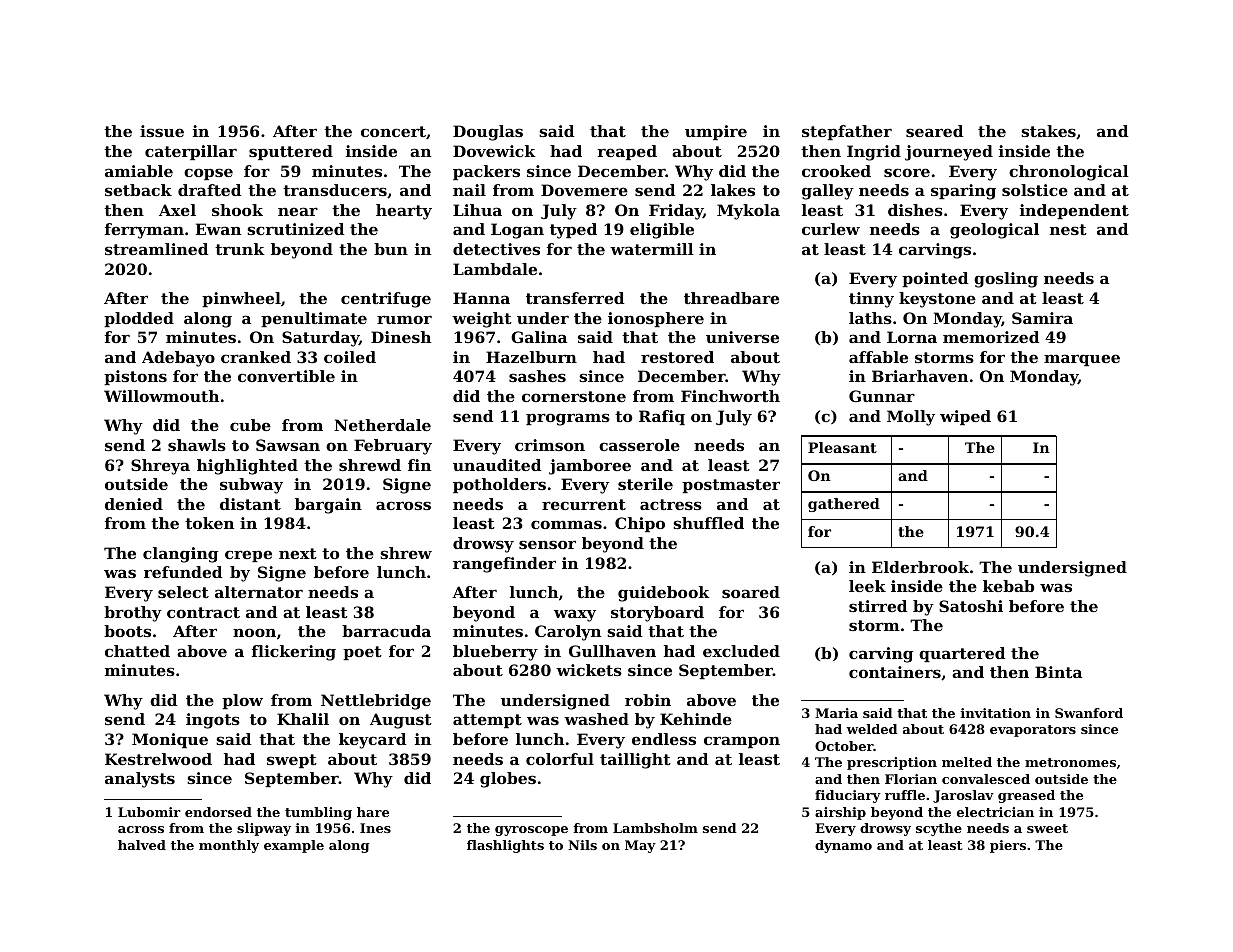 The image size is (1233, 952). What do you see at coordinates (1008, 586) in the screenshot?
I see `kebab` at bounding box center [1008, 586].
